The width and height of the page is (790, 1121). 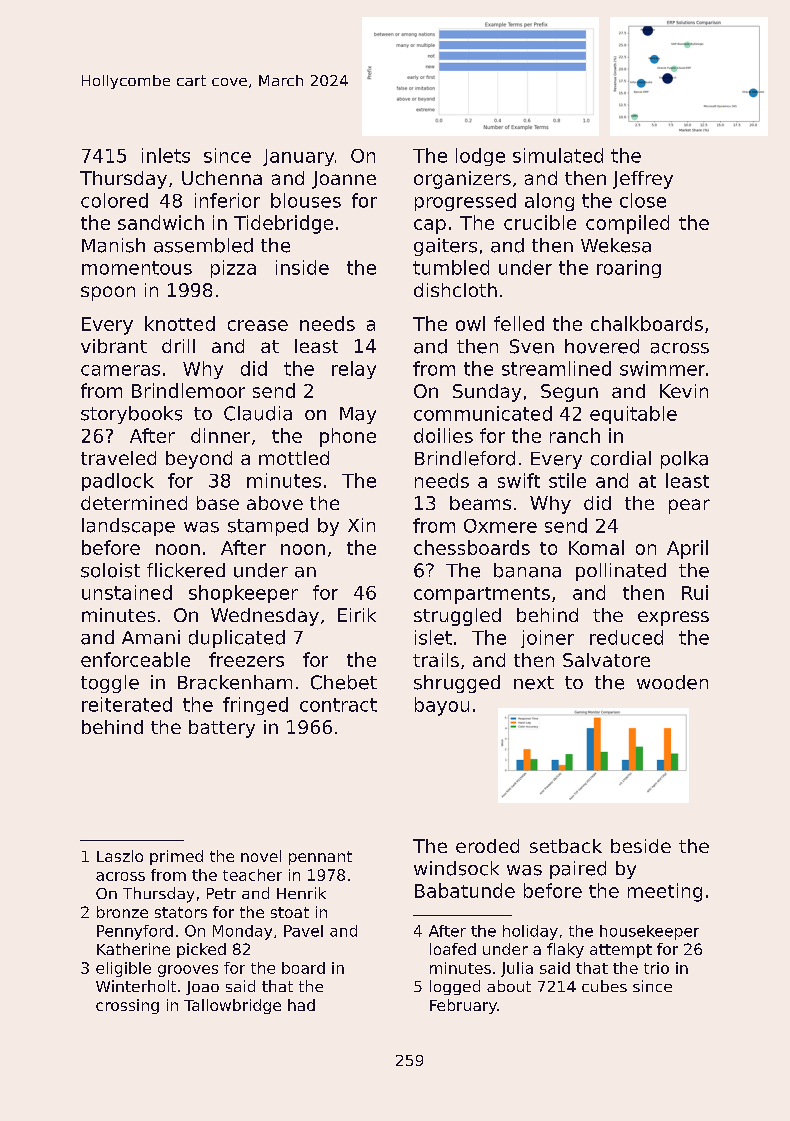 What do you see at coordinates (672, 682) in the page?
I see `wooden` at bounding box center [672, 682].
